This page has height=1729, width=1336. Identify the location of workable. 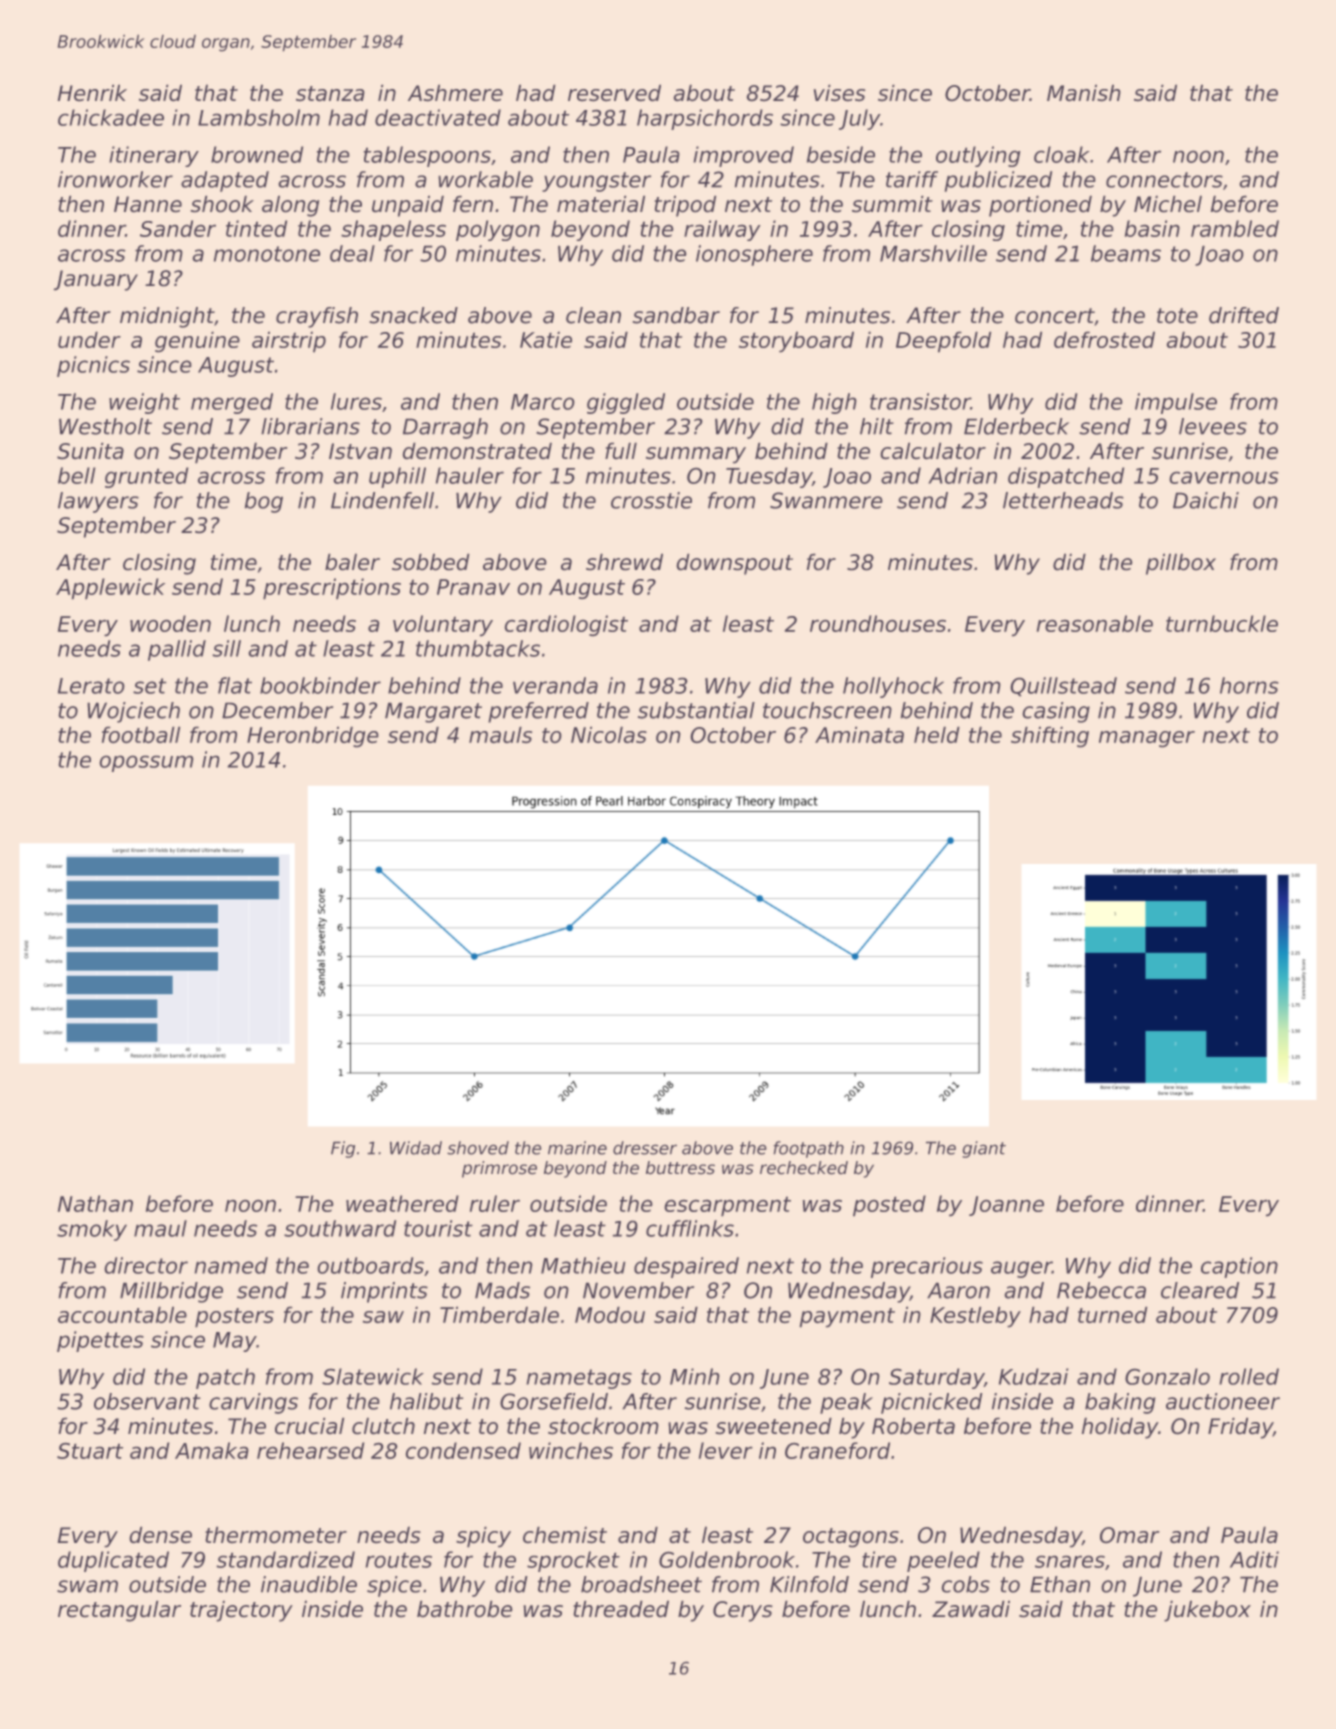
(485, 179).
